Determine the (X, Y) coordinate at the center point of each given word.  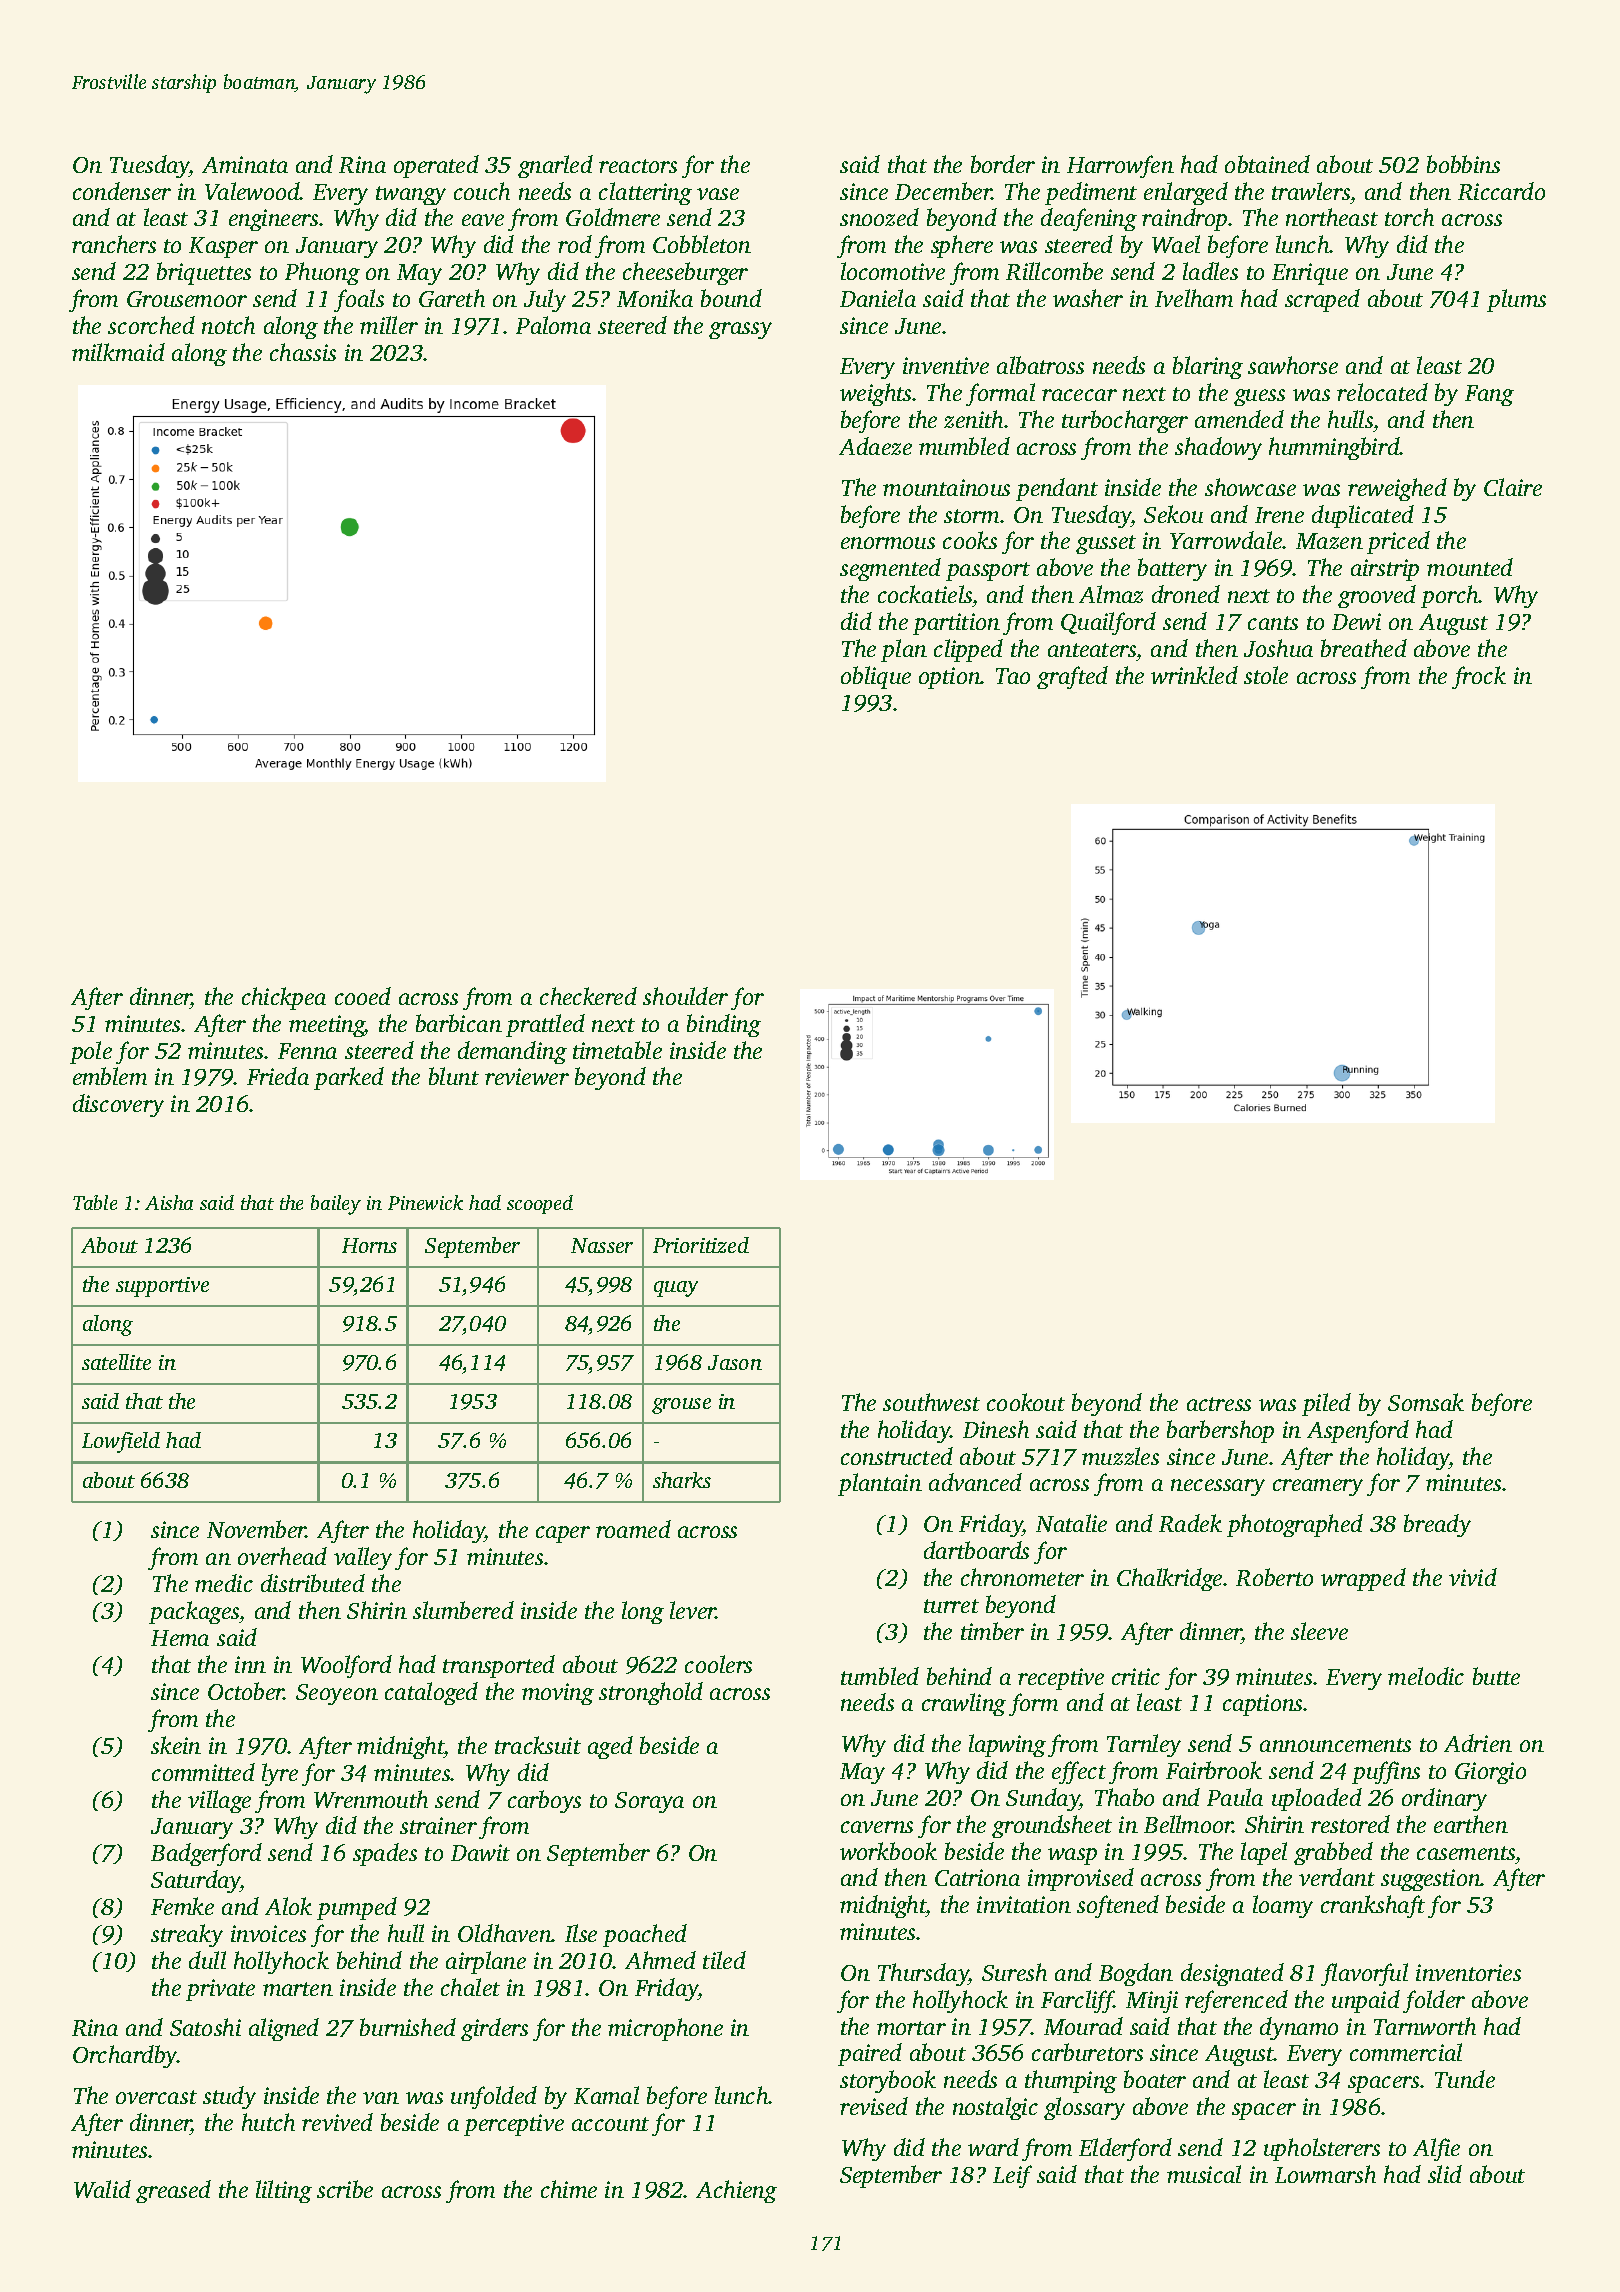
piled (1326, 1404)
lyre (280, 1774)
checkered (588, 996)
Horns (369, 1245)
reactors (638, 166)
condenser (122, 191)
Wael (1176, 244)
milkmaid (118, 352)
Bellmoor (1188, 1824)
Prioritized (701, 1245)
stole (1266, 675)
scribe (345, 2189)
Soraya (649, 1802)
